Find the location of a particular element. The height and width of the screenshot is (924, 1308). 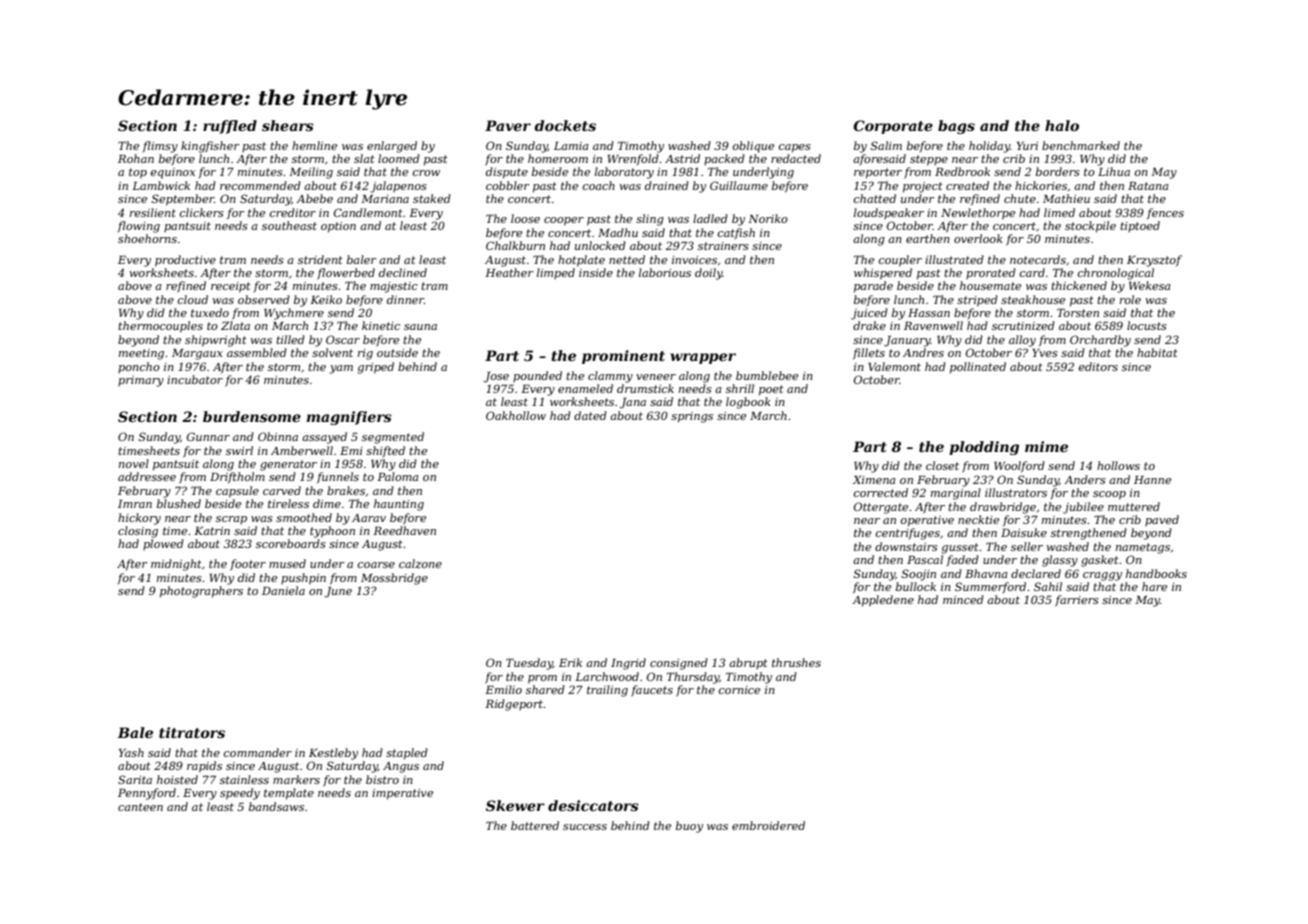

shifted is located at coordinates (385, 451).
